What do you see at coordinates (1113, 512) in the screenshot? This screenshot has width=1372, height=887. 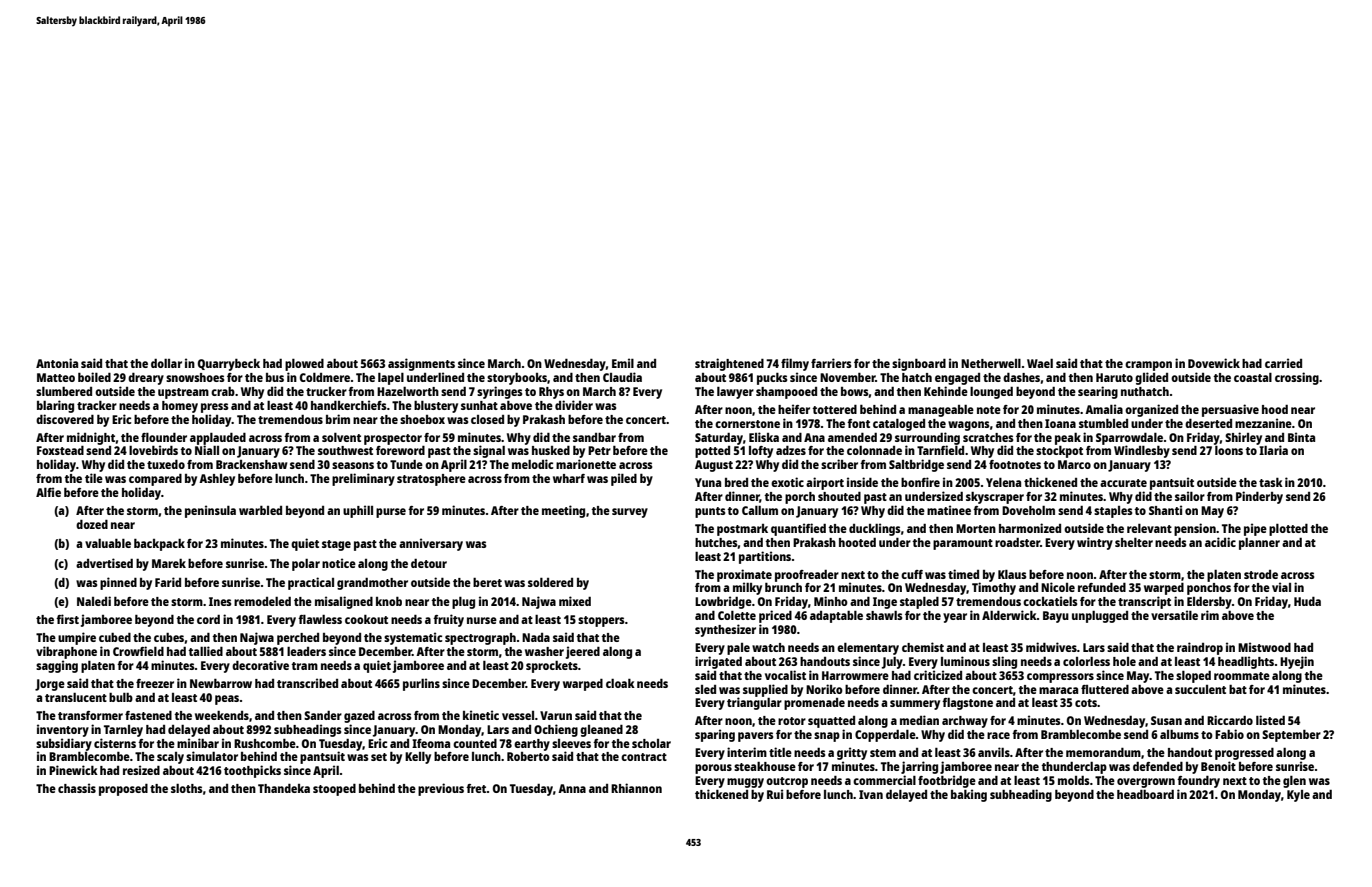 I see `staples` at bounding box center [1113, 512].
